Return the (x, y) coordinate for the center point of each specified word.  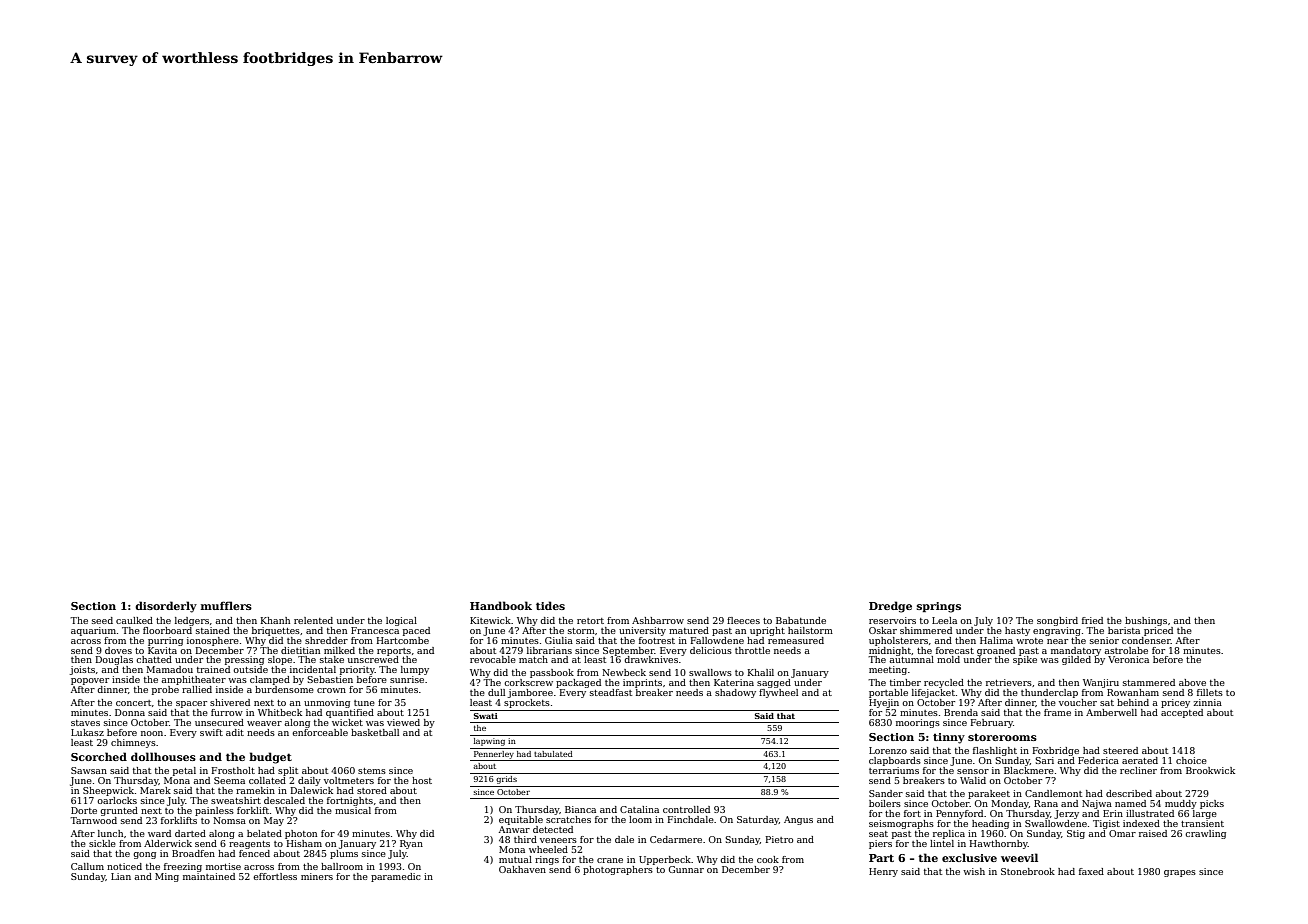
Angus (798, 820)
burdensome (284, 689)
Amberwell (1111, 712)
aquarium (93, 631)
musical (353, 810)
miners (317, 876)
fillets (1210, 692)
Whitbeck (280, 712)
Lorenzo (888, 750)
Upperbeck (665, 860)
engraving (1057, 631)
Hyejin (884, 703)
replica (949, 834)
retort (590, 621)
